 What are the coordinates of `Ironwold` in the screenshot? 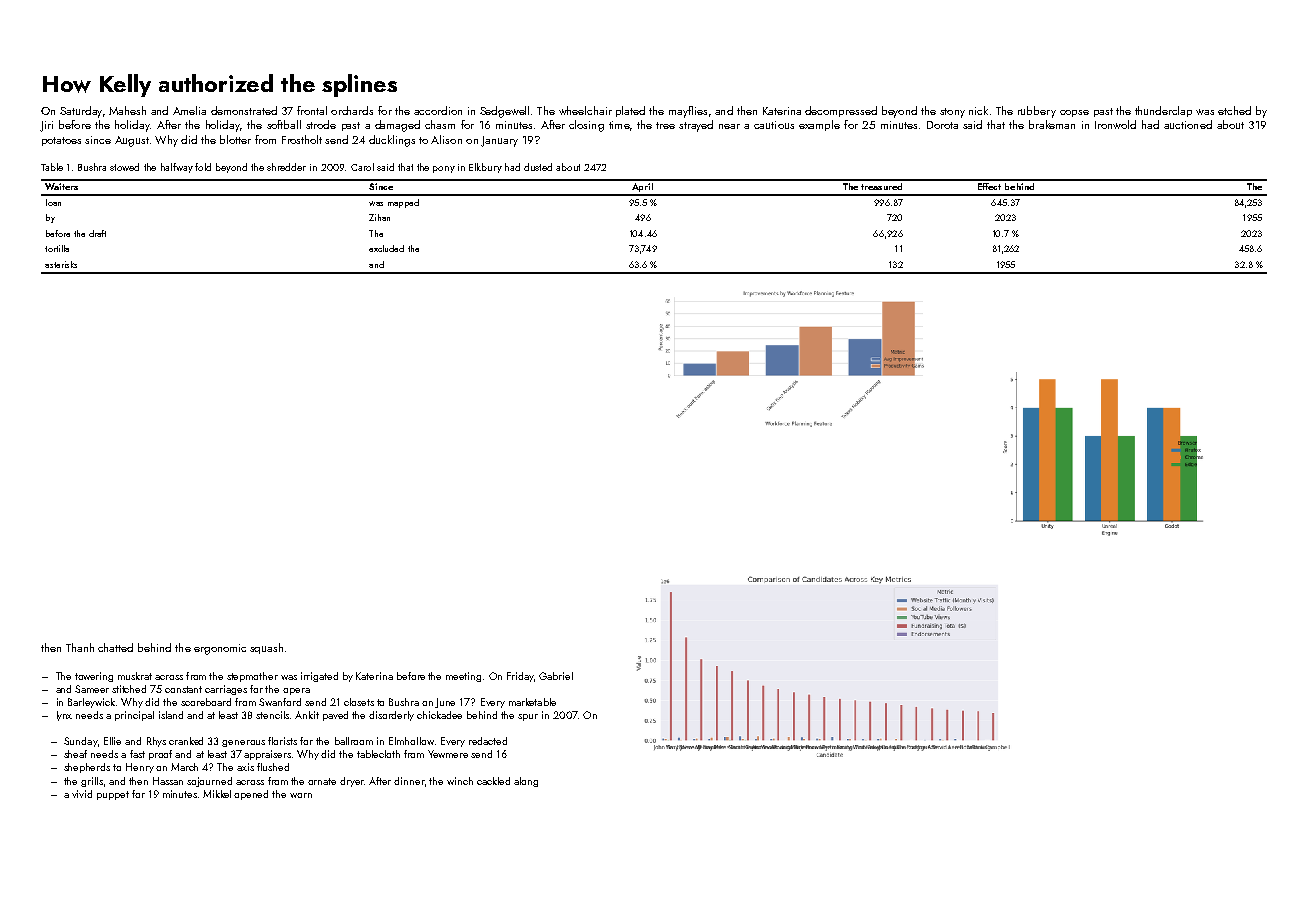 It's located at (1115, 124).
